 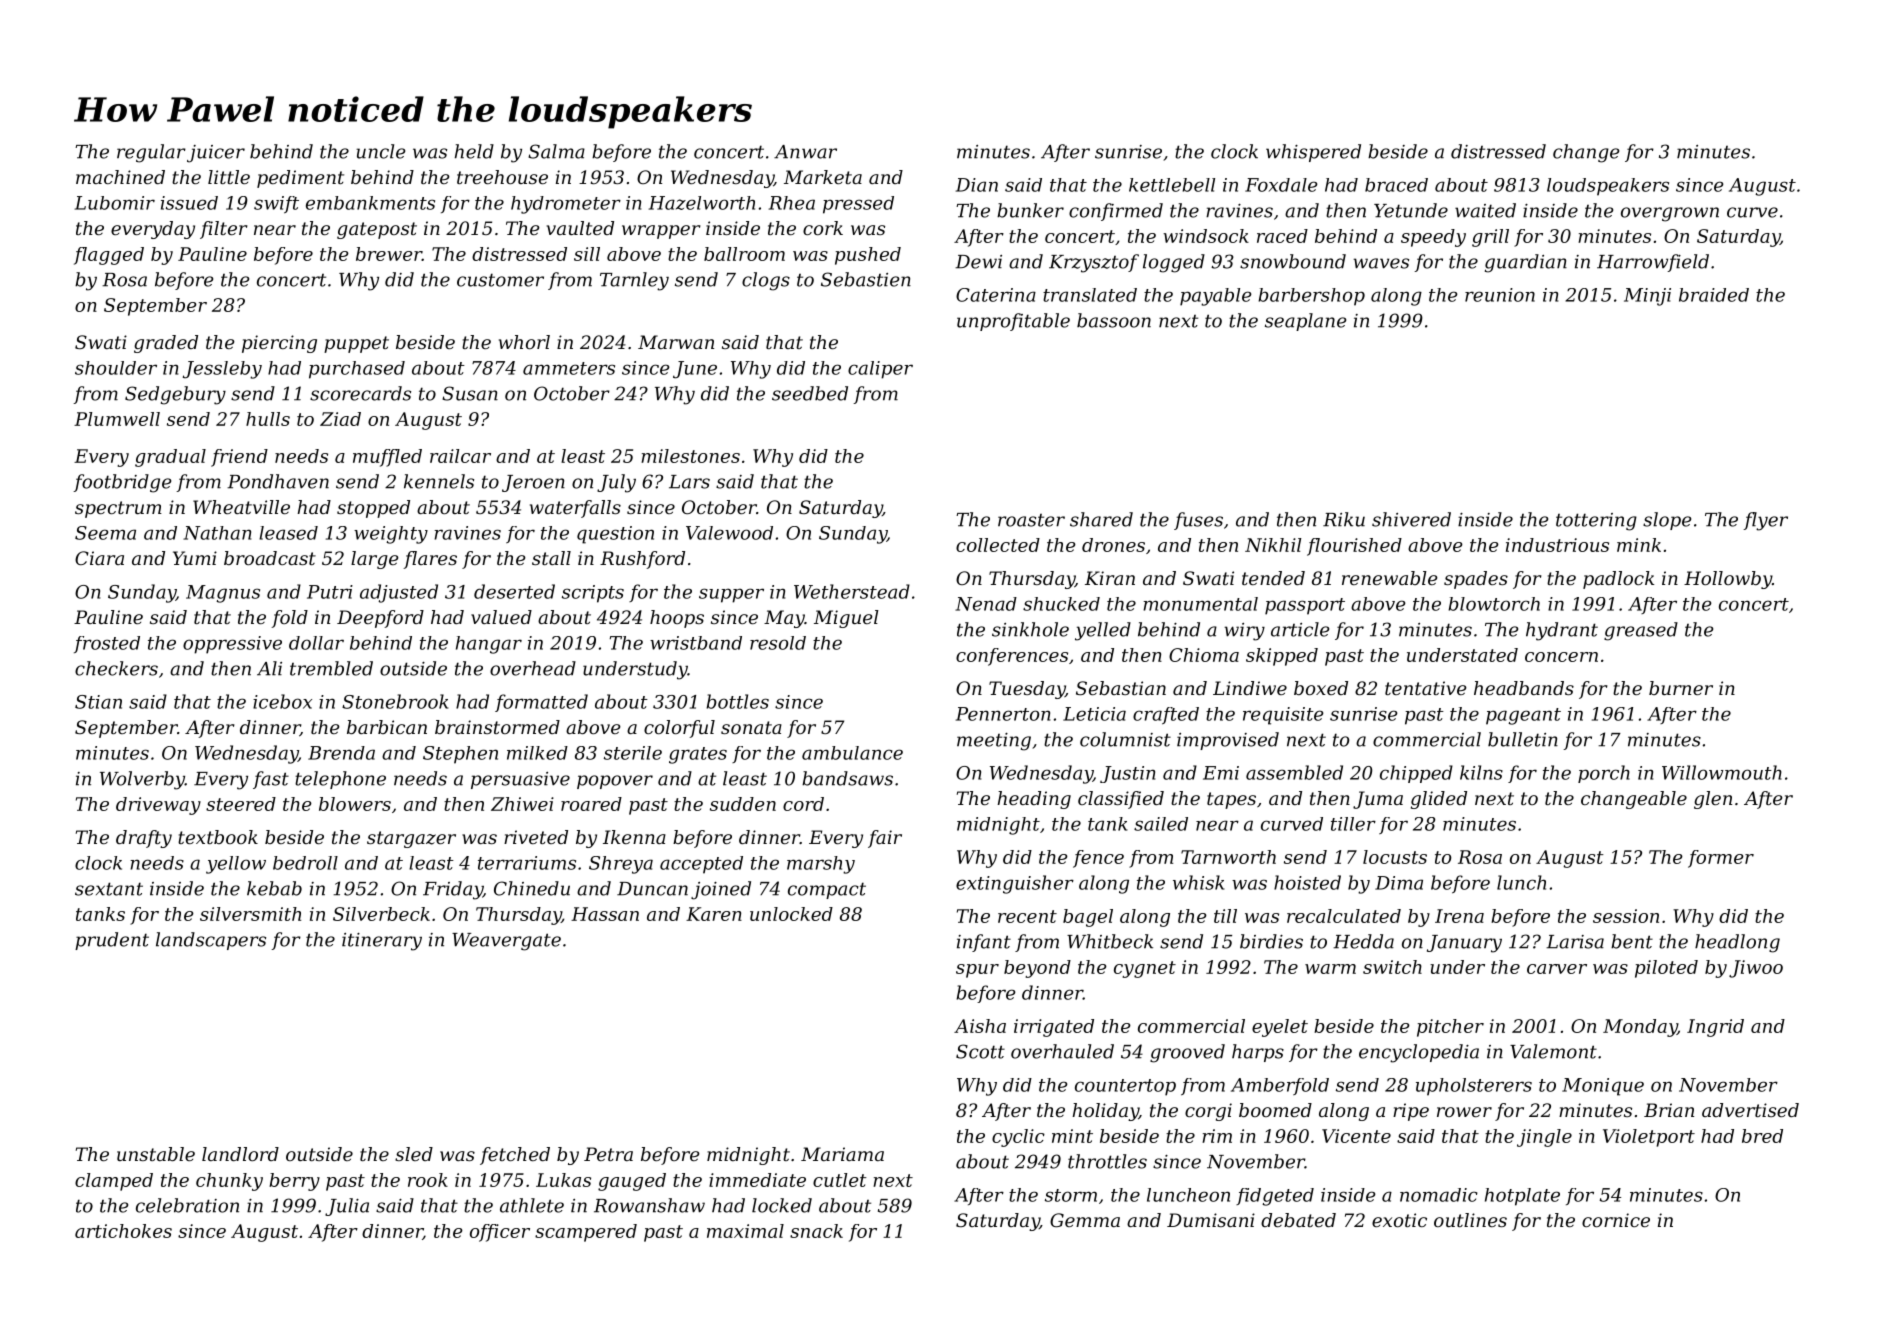 I want to click on Lubomir, so click(x=115, y=203).
